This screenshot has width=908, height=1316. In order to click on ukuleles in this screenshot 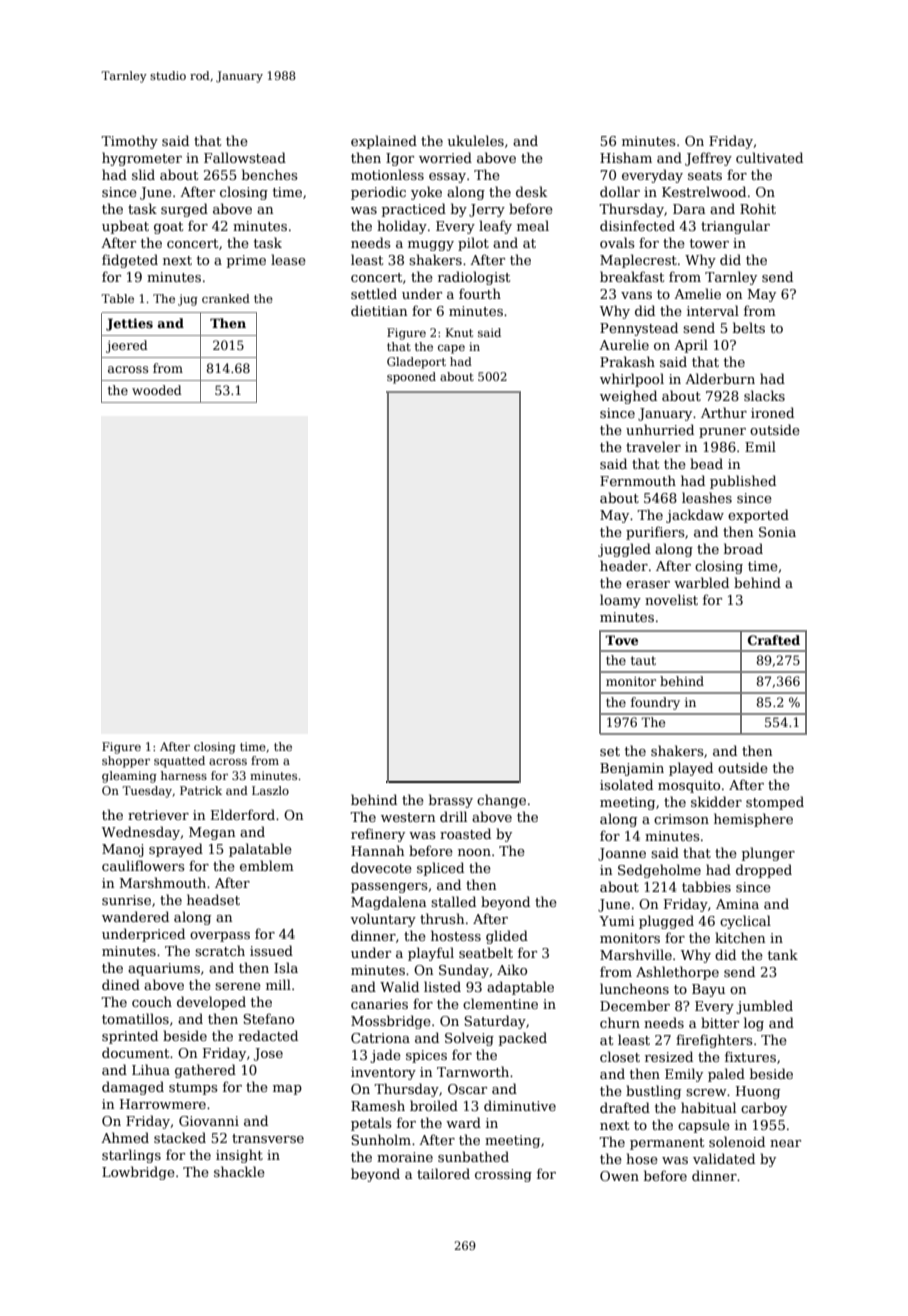, I will do `click(476, 140)`.
